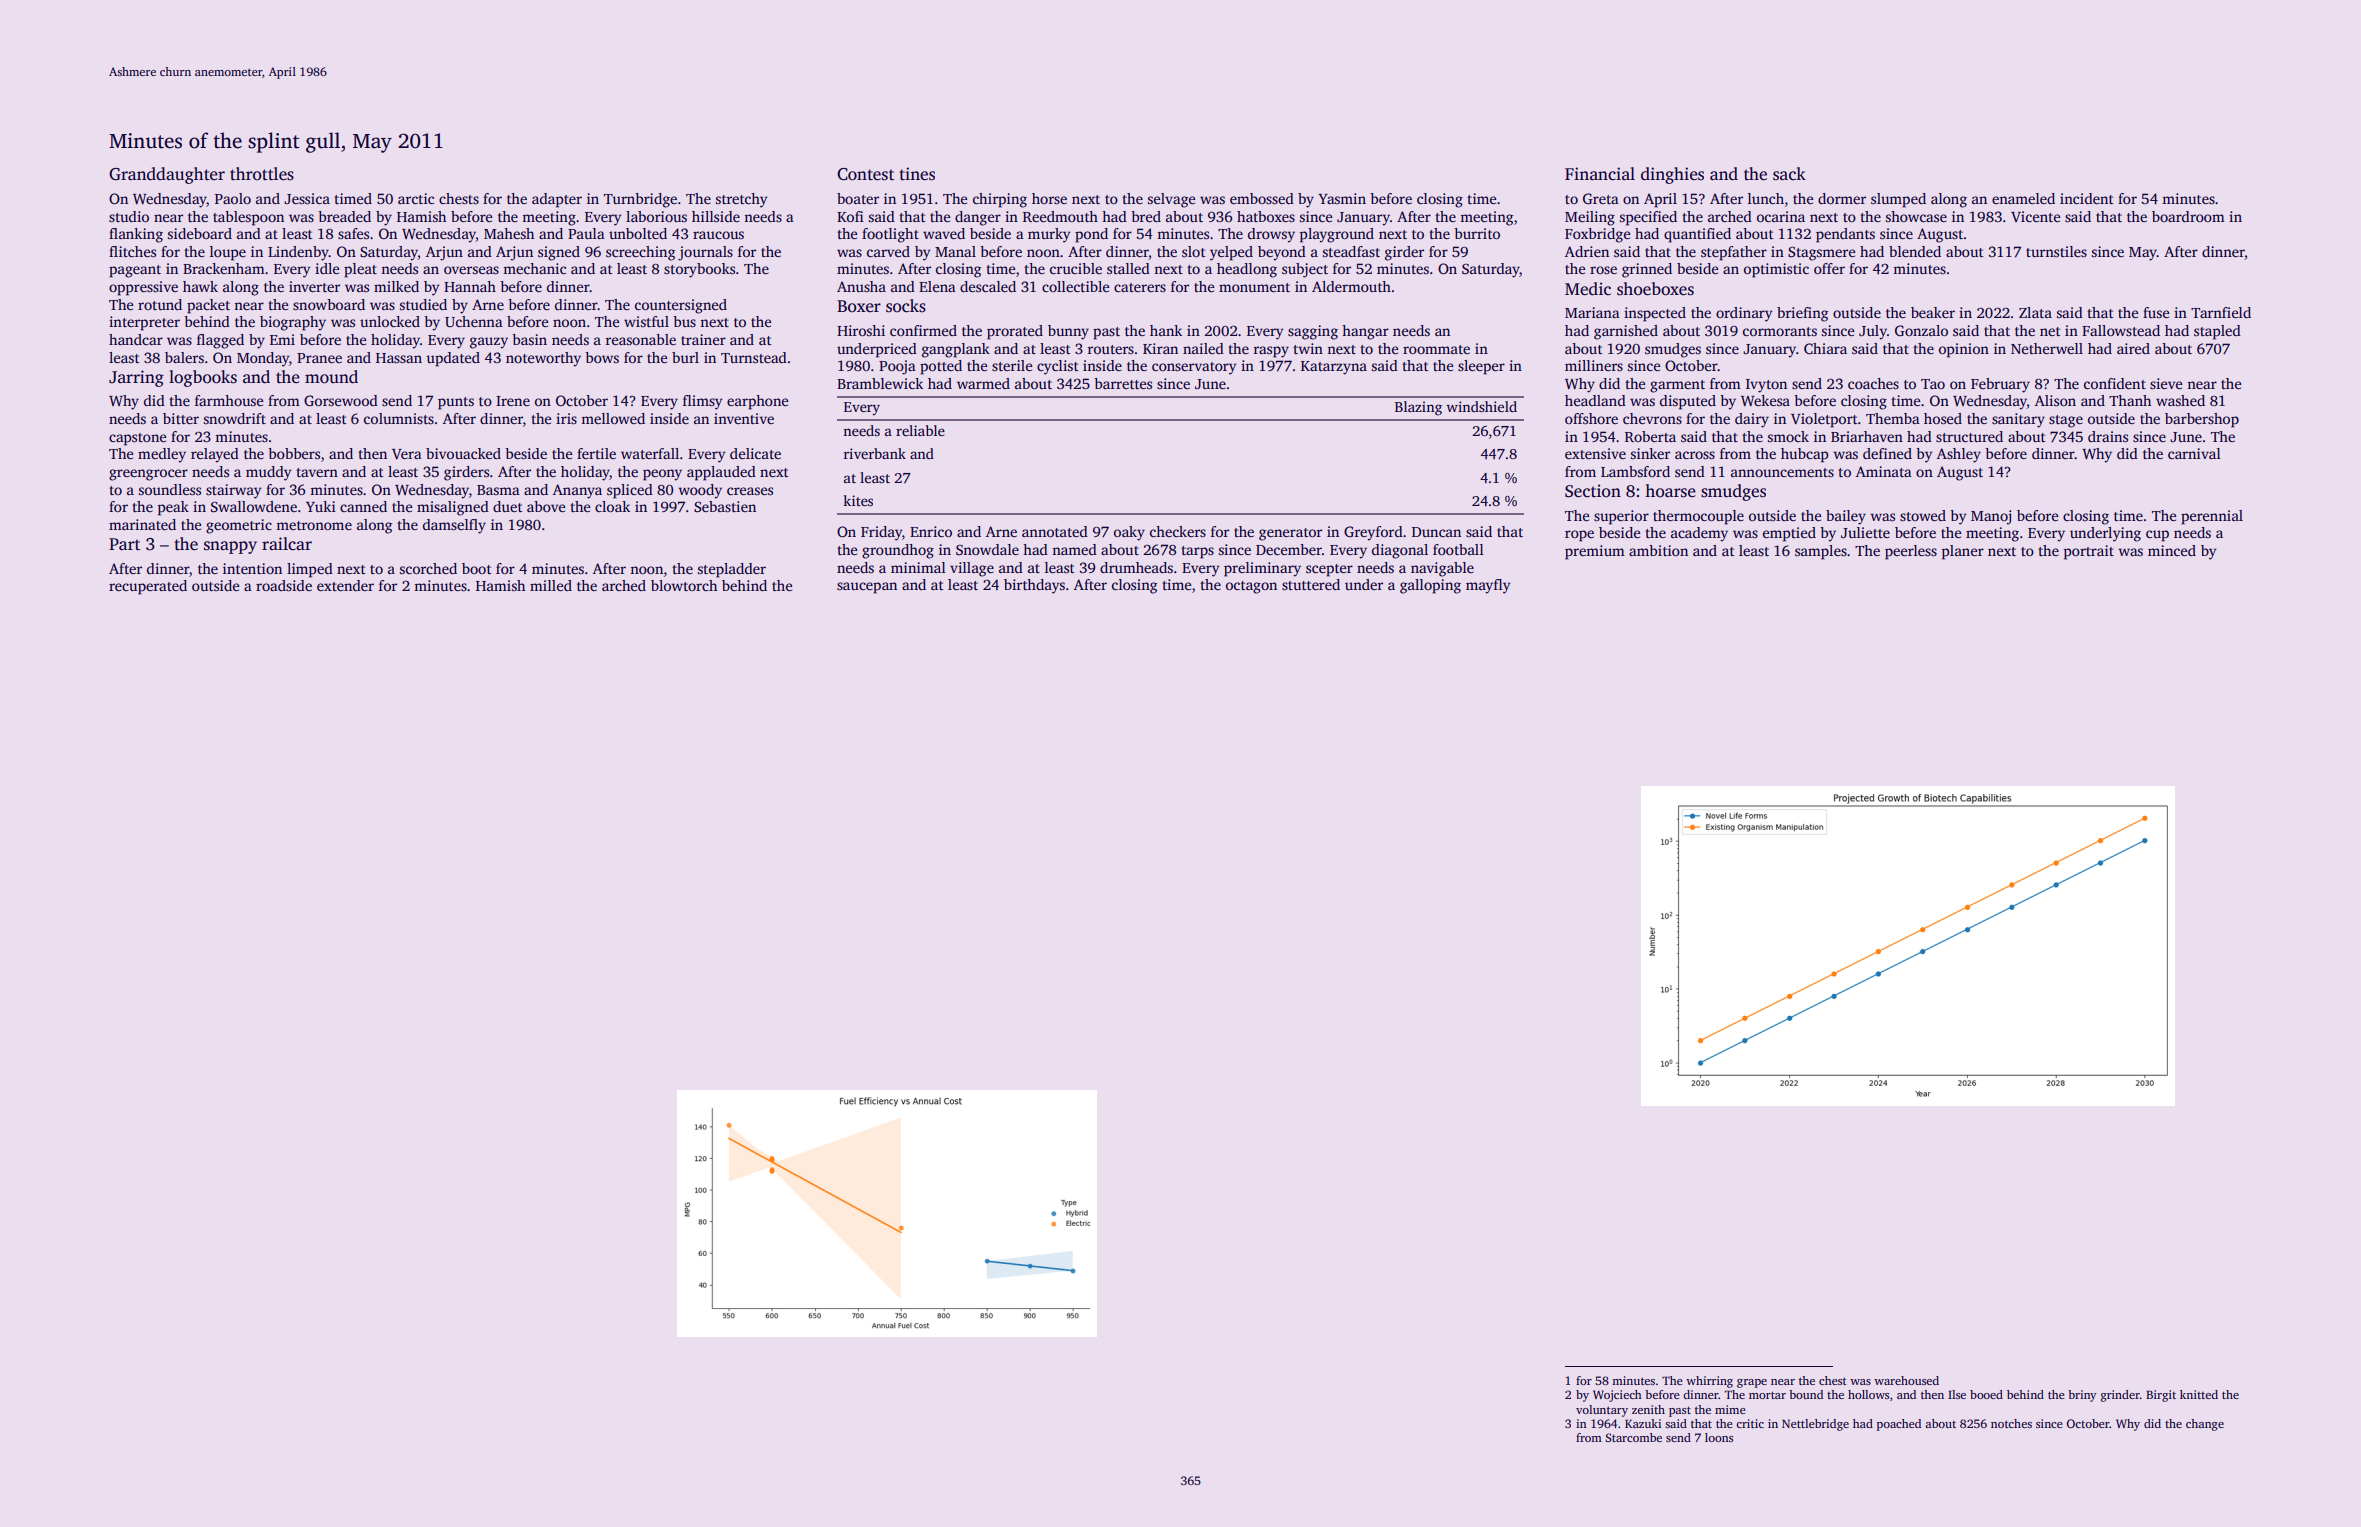 This document has height=1527, width=2361. Describe the element at coordinates (2089, 552) in the document. I see `portrait` at that location.
